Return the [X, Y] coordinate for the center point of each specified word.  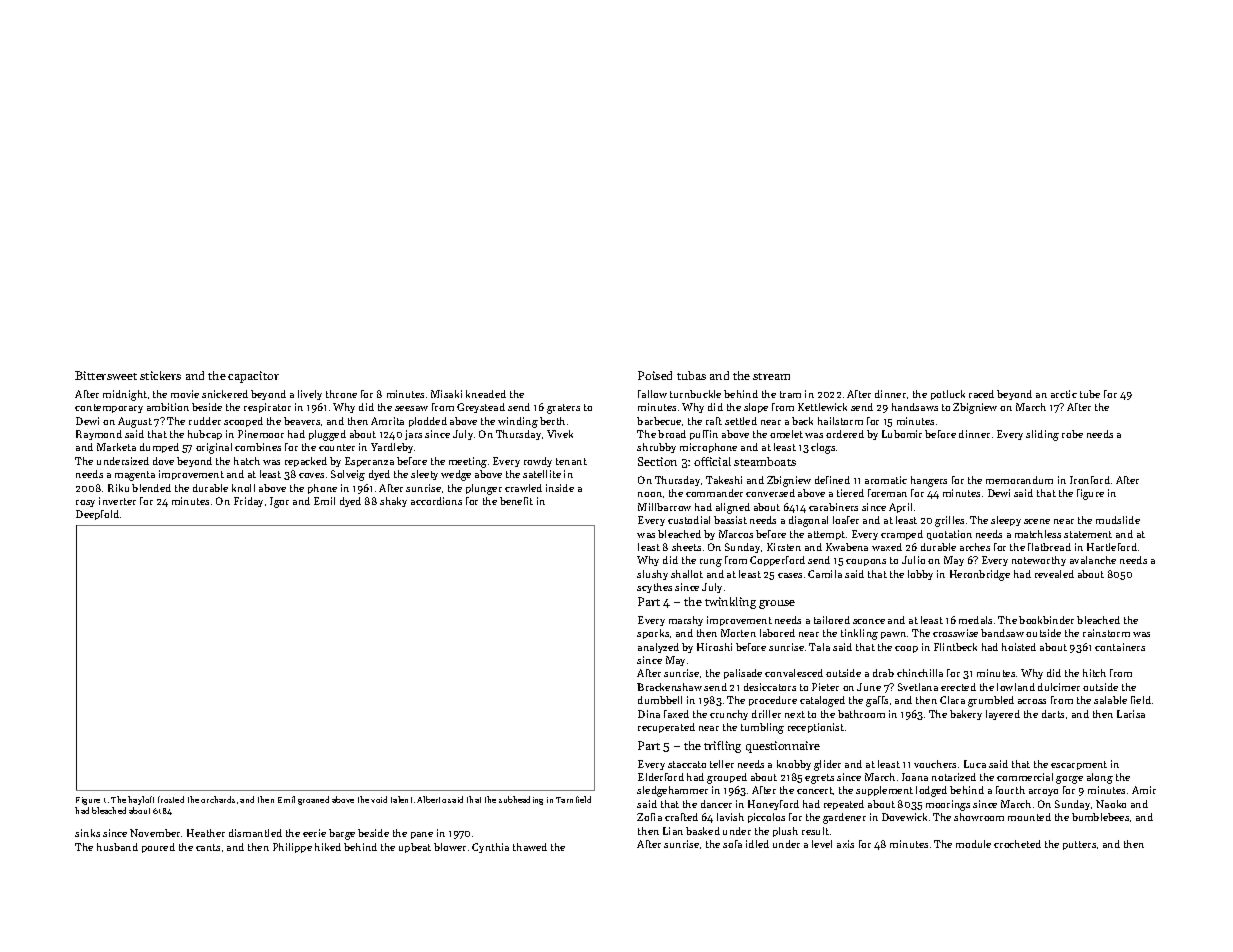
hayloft [141, 800]
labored [777, 633]
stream [771, 376]
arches [975, 547]
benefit [516, 501]
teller [722, 764]
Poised [655, 375]
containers [1120, 647]
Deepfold [97, 515]
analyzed [658, 648]
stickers [160, 375]
